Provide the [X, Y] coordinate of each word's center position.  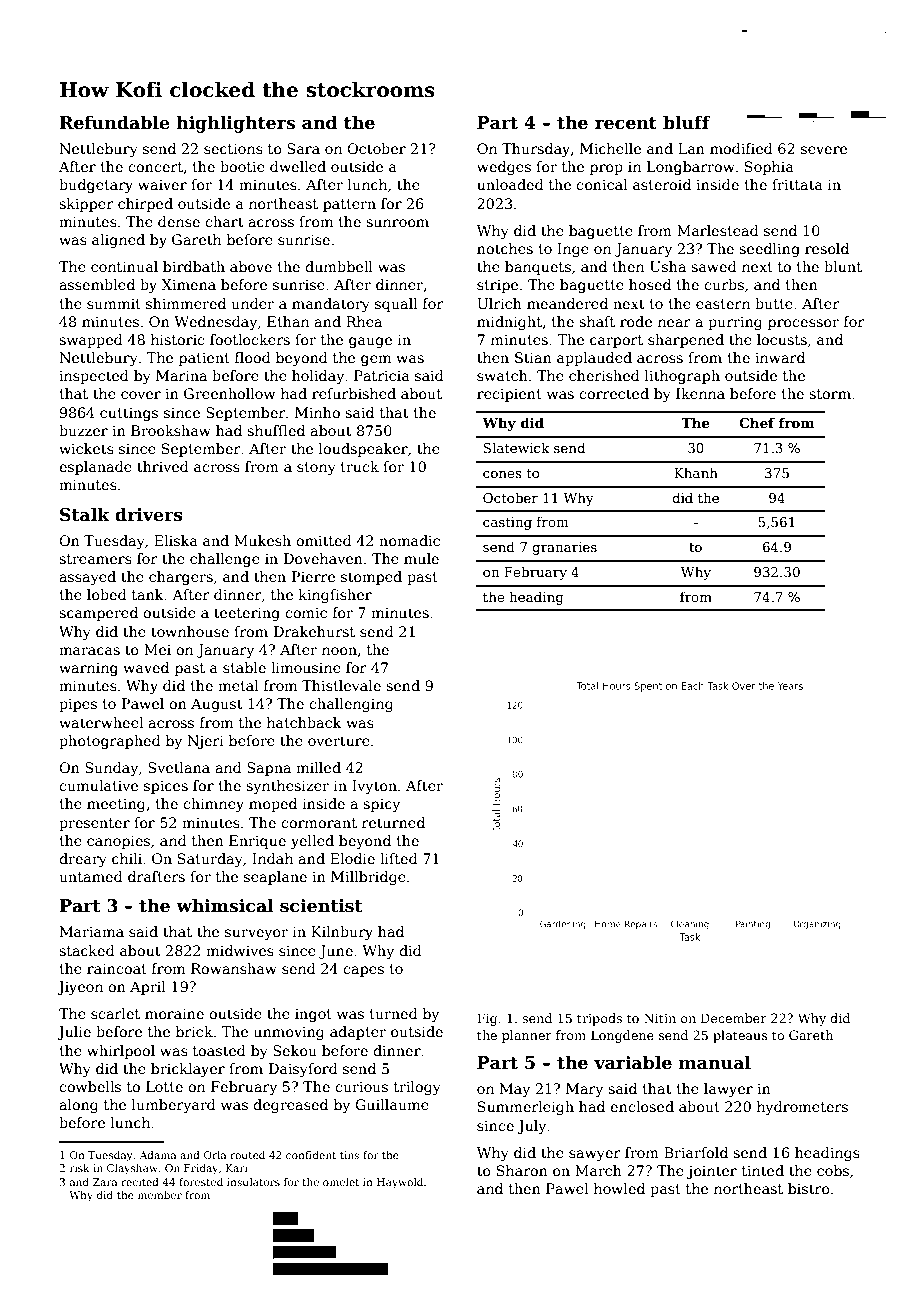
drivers [149, 514]
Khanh [696, 472]
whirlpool [121, 1052]
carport [616, 341]
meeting [116, 805]
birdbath [194, 266]
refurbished [354, 393]
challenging [351, 705]
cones [502, 474]
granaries [564, 548]
